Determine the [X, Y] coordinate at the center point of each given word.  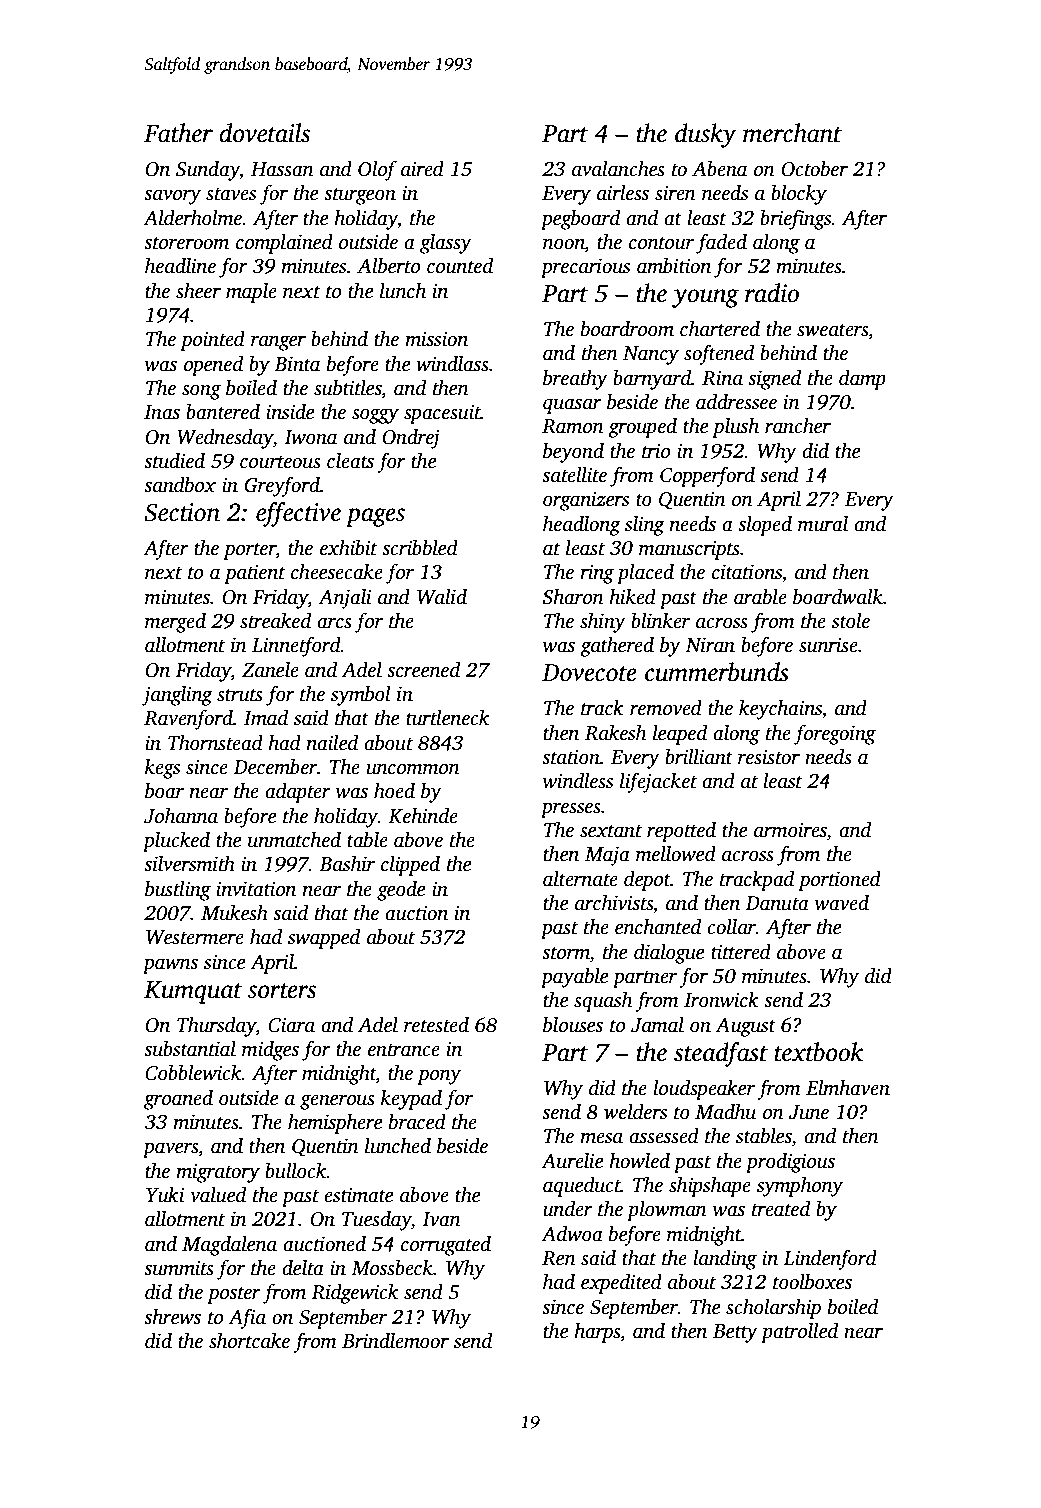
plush [735, 428]
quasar [572, 406]
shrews [172, 1317]
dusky [705, 135]
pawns [170, 966]
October [814, 169]
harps [597, 1333]
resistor [769, 757]
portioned [839, 881]
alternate [580, 879]
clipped [410, 866]
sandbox [180, 485]
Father [178, 133]
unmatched [294, 840]
